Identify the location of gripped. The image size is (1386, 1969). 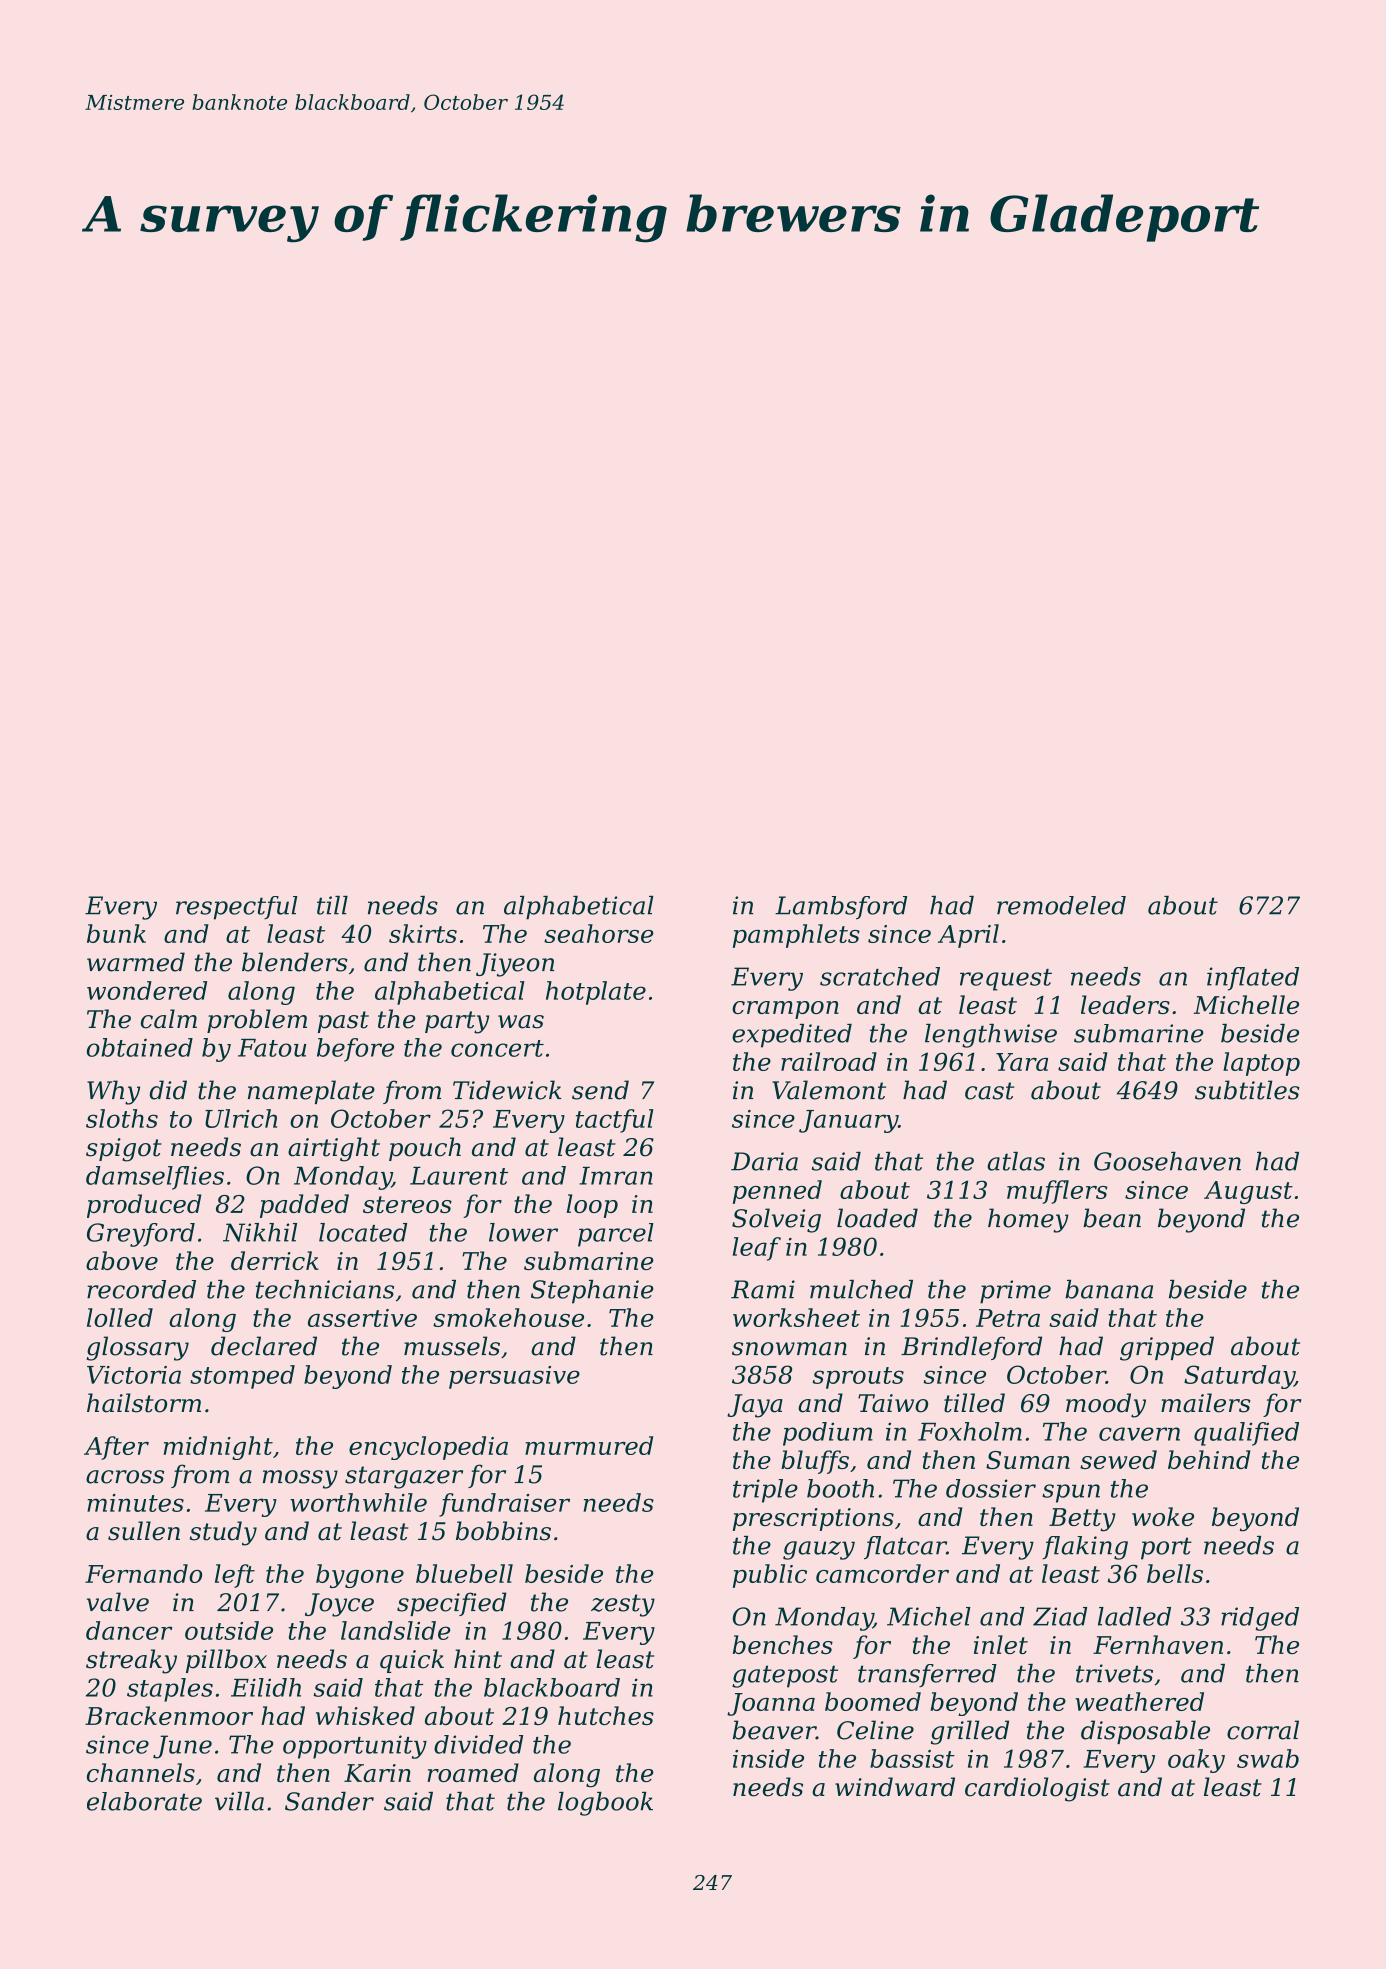
(1167, 1348).
